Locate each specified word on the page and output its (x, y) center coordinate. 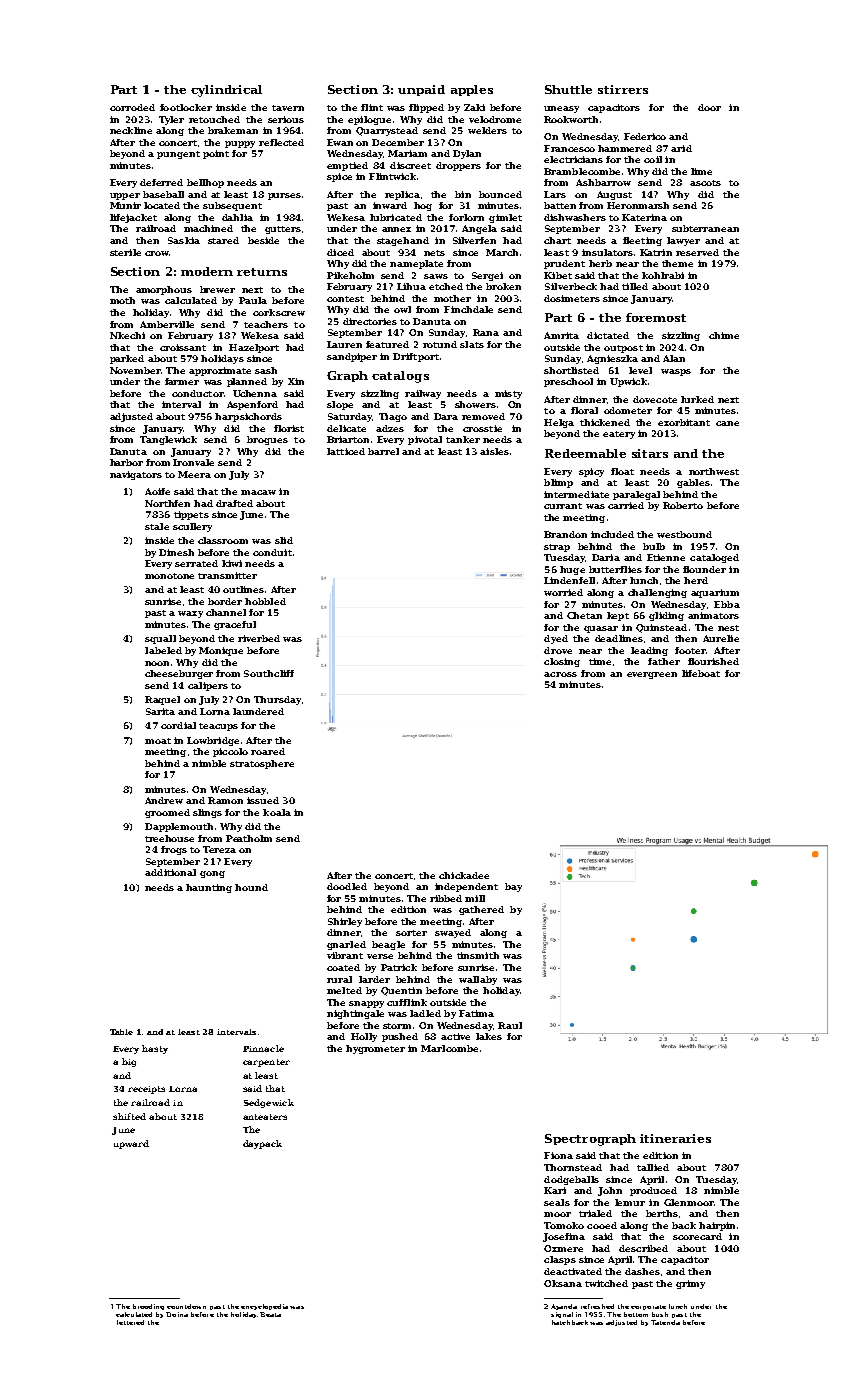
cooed (602, 1225)
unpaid (421, 90)
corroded (132, 107)
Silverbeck (571, 286)
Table (121, 1032)
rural (339, 979)
